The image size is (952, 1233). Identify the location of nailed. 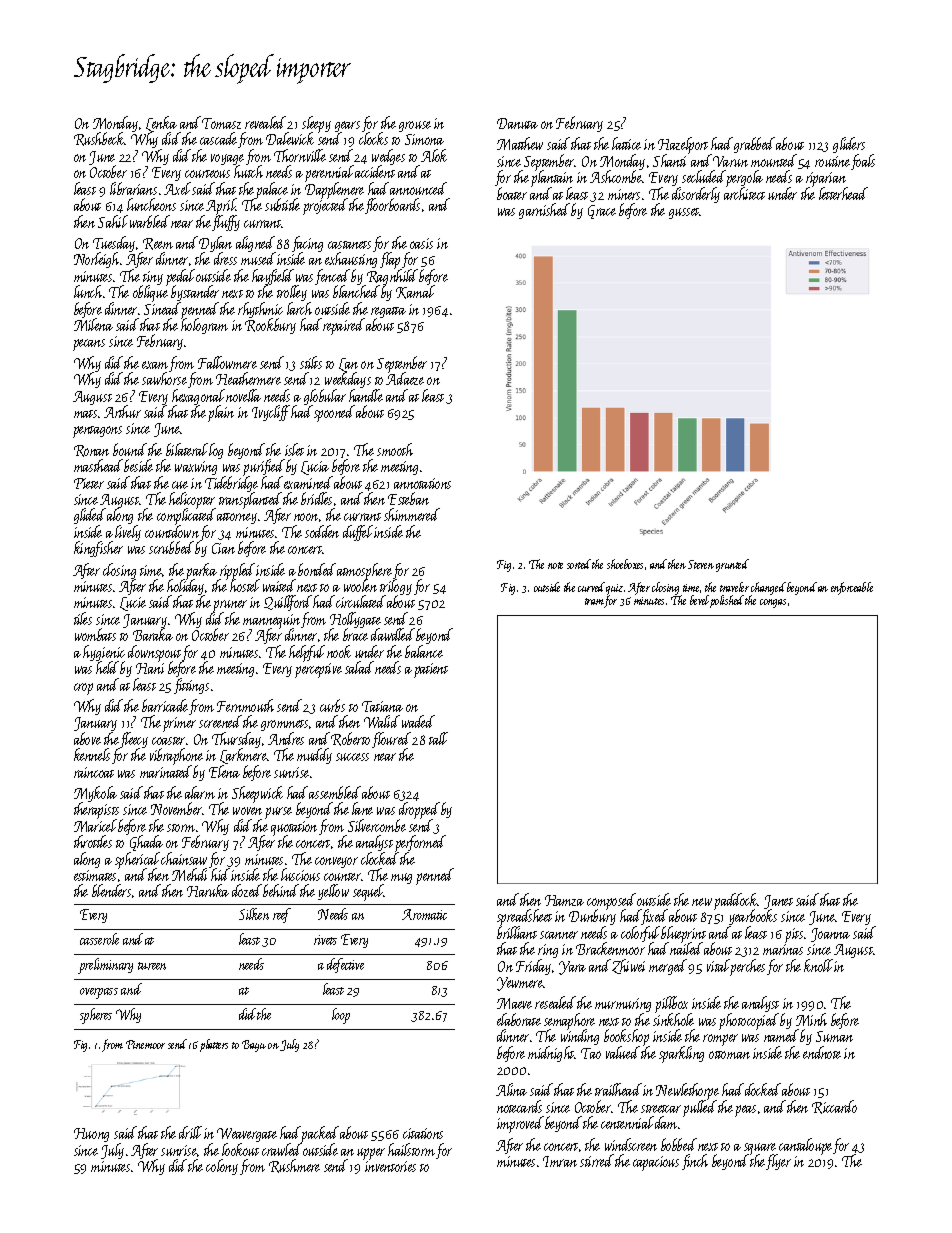
(685, 949).
